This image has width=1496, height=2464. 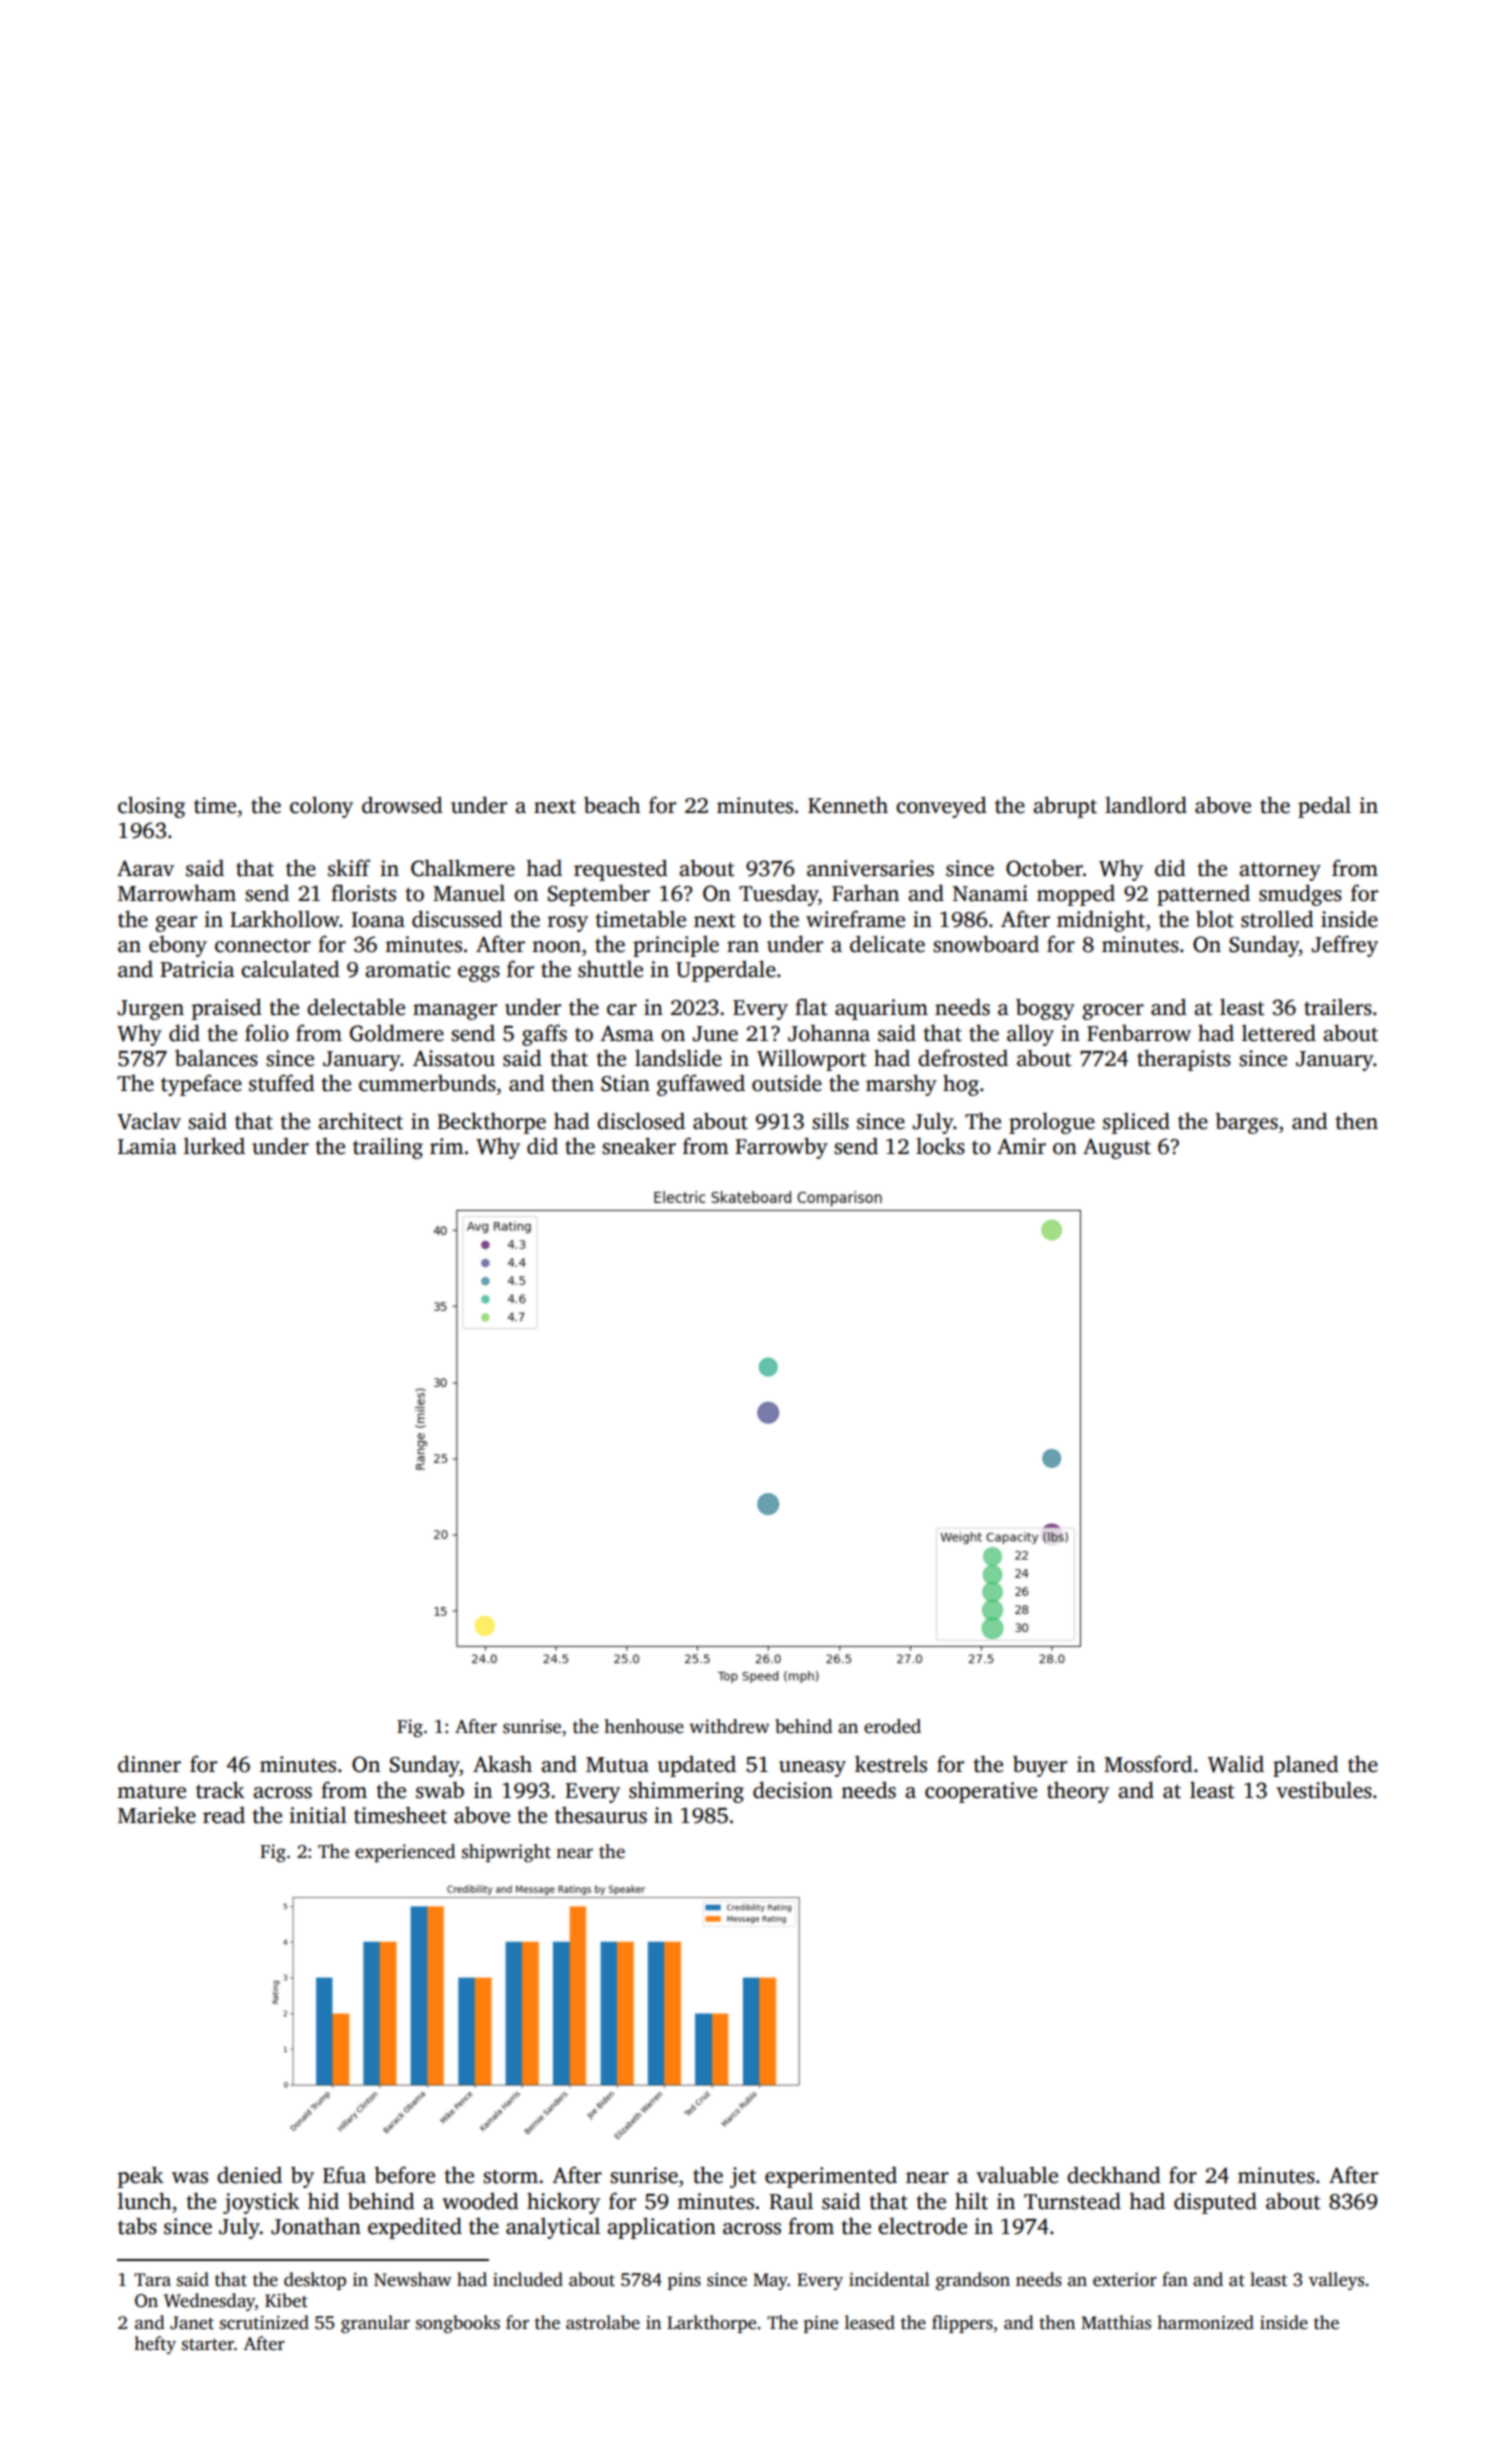 What do you see at coordinates (1236, 1764) in the image?
I see `Walid` at bounding box center [1236, 1764].
